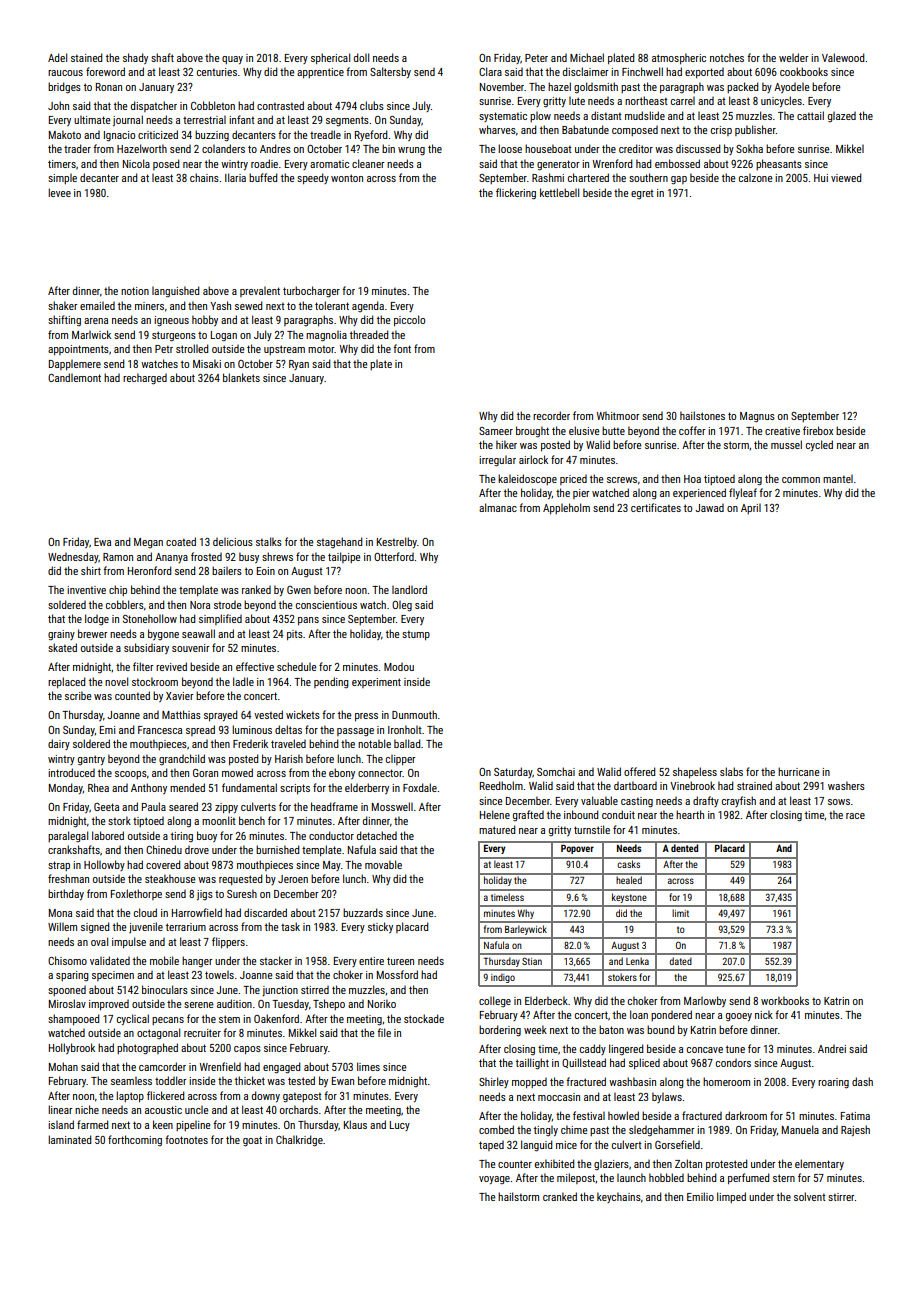 Image resolution: width=924 pixels, height=1308 pixels. What do you see at coordinates (846, 785) in the screenshot?
I see `washers` at bounding box center [846, 785].
